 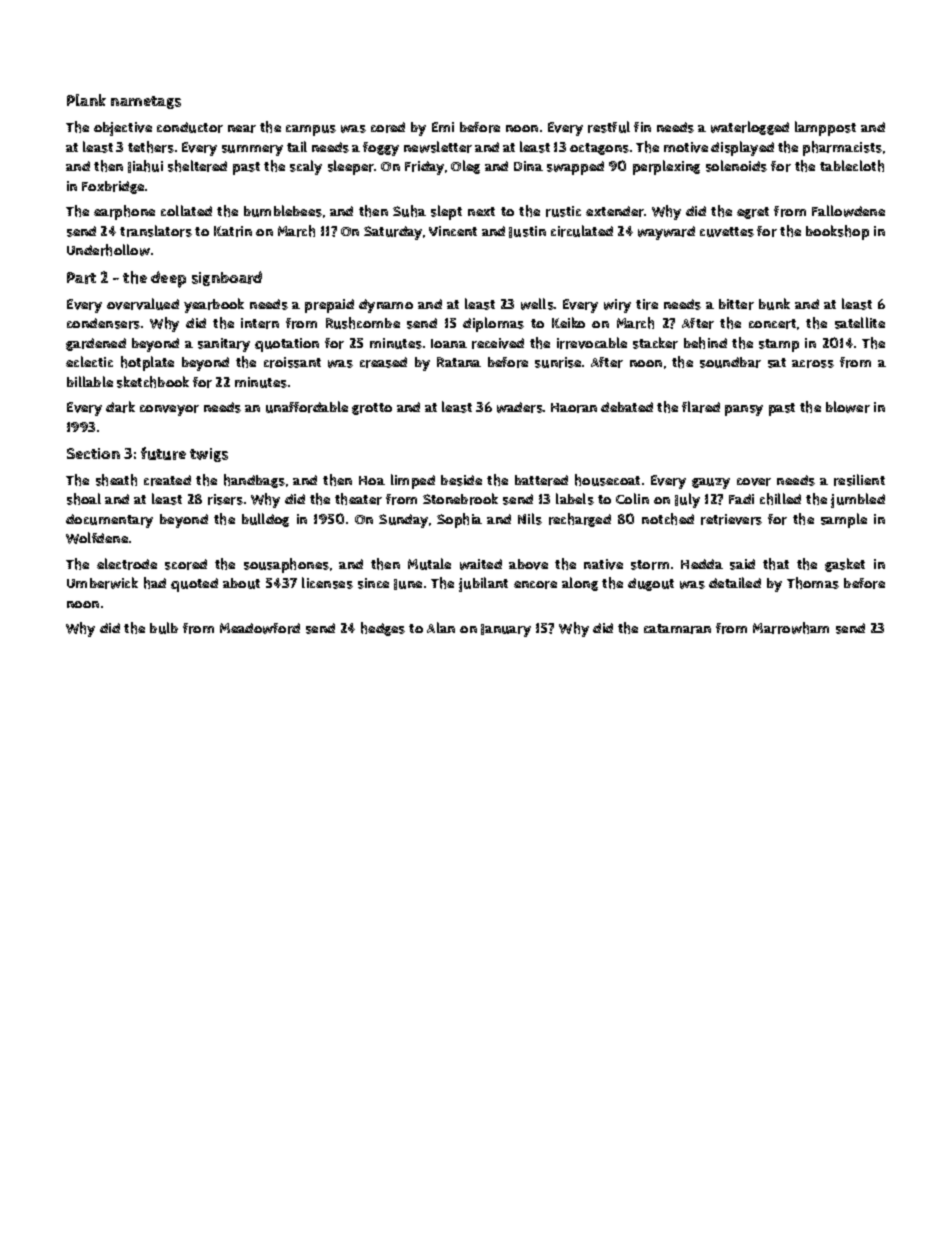 What do you see at coordinates (844, 520) in the document?
I see `sample` at bounding box center [844, 520].
